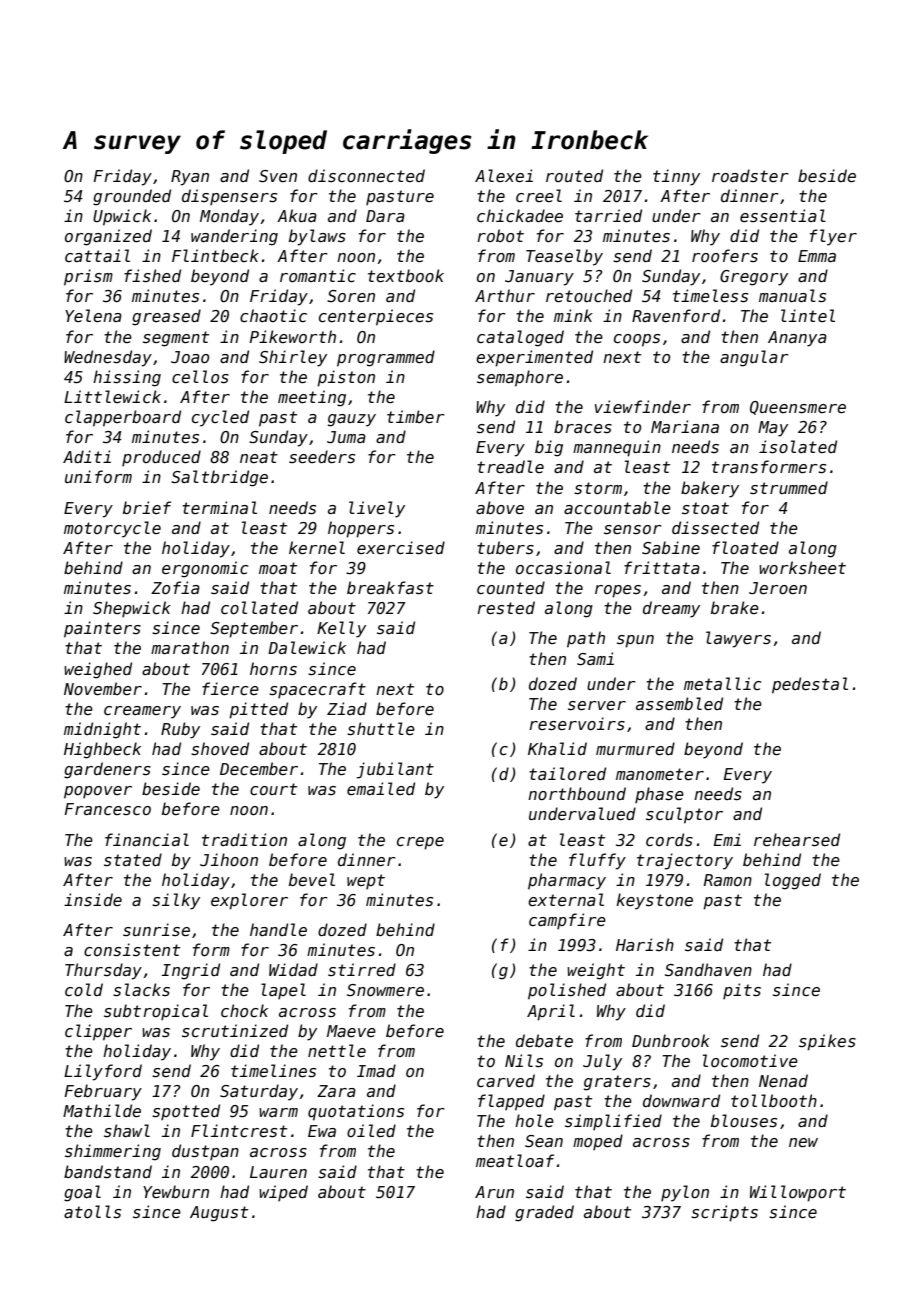  What do you see at coordinates (510, 466) in the screenshot?
I see `treadle` at bounding box center [510, 466].
